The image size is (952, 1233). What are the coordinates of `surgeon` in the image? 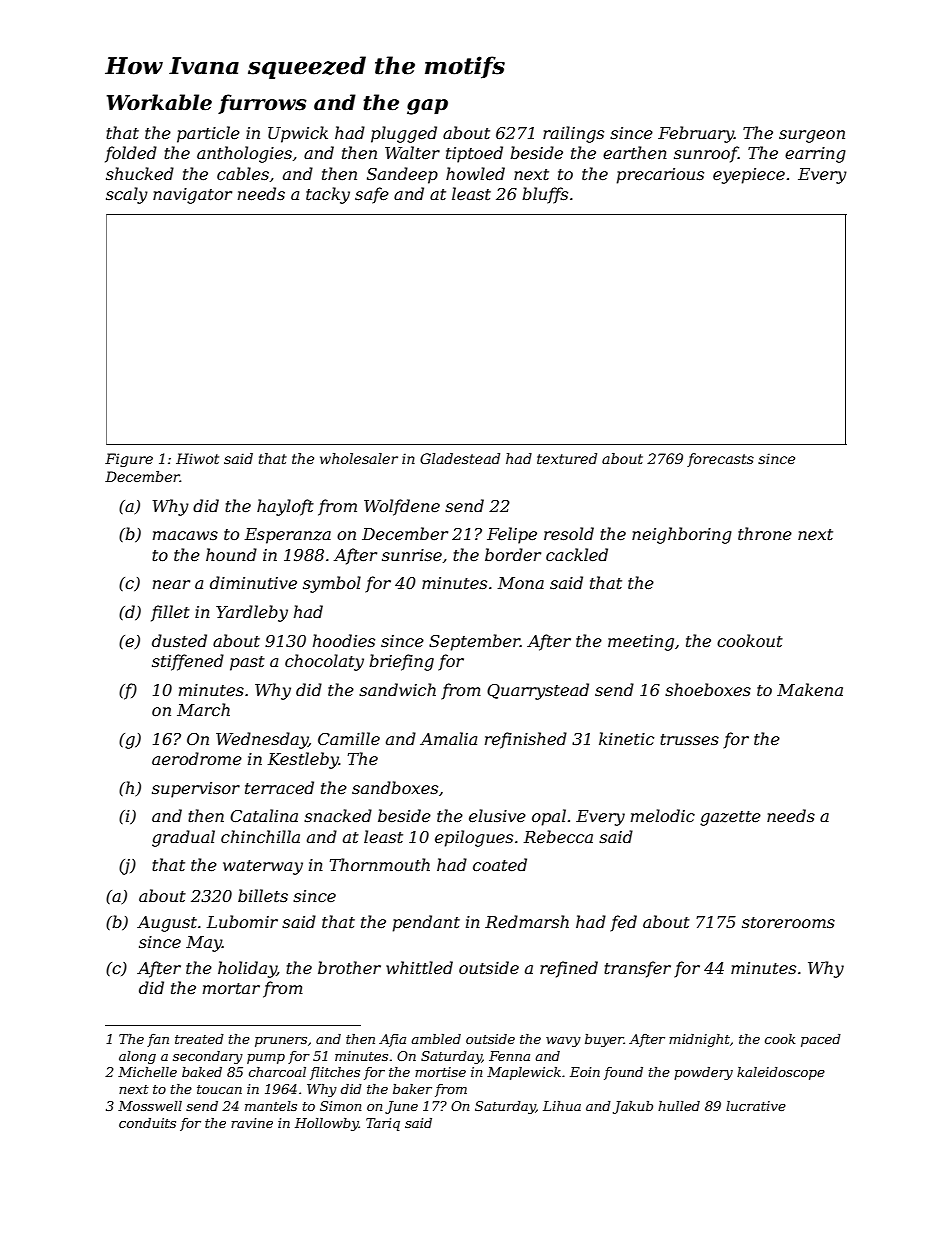 It's located at (812, 136).
